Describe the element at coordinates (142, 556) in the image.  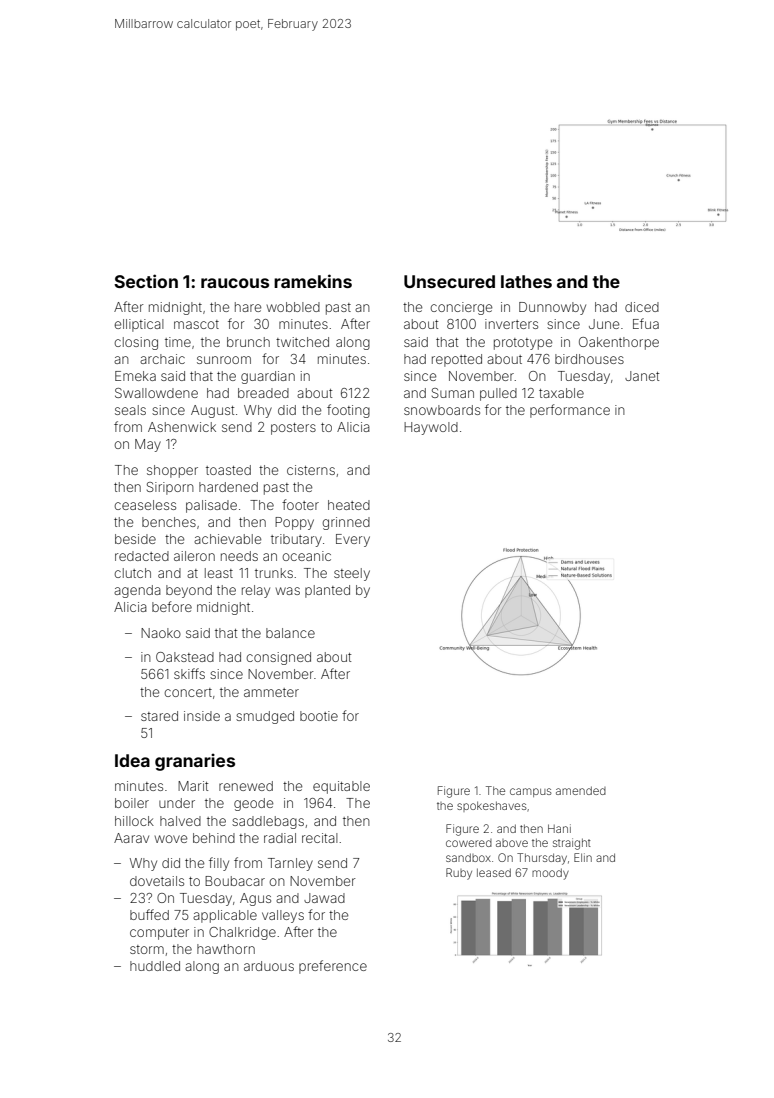
I see `redacted` at that location.
